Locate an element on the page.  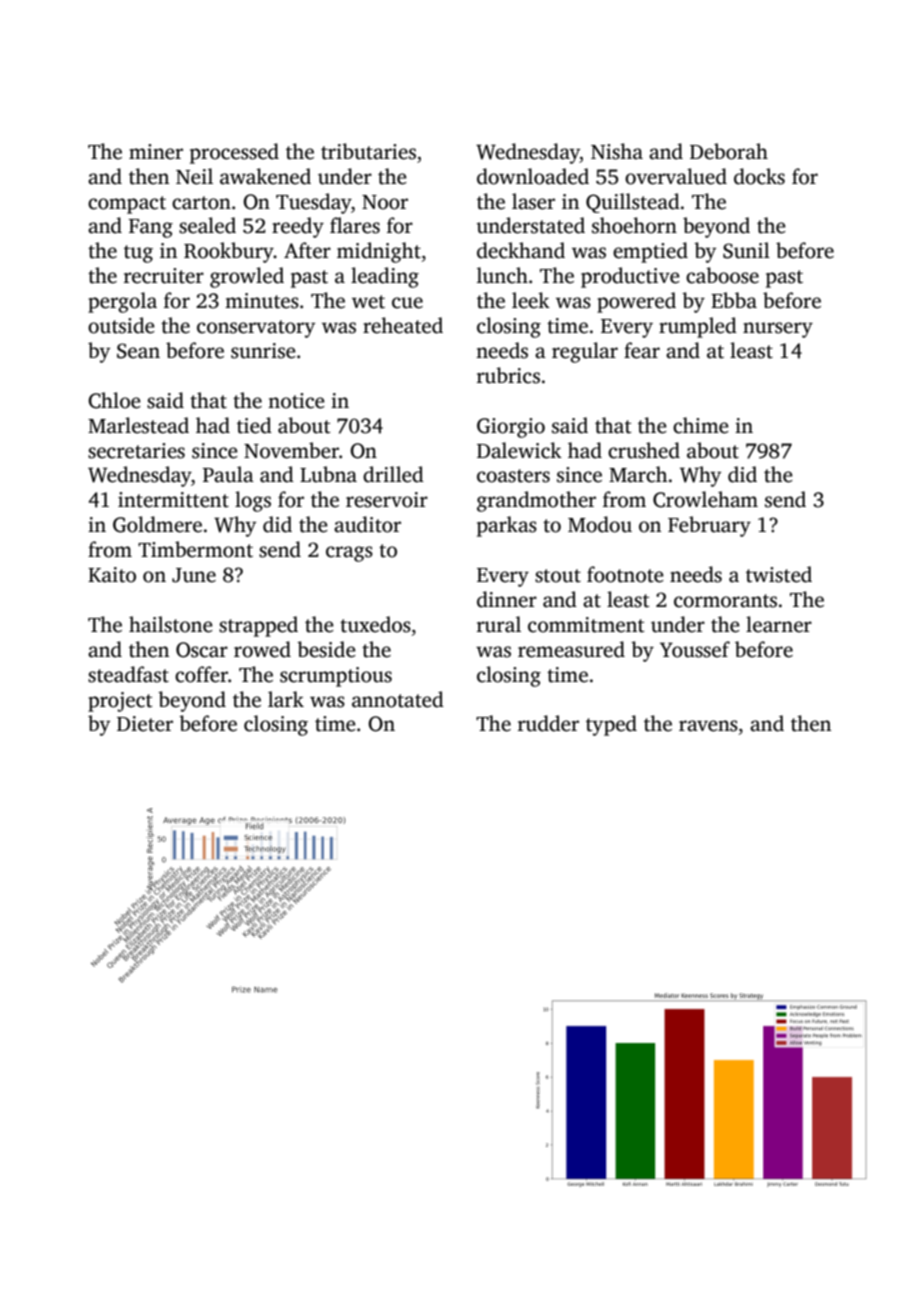
ravens is located at coordinates (708, 726).
